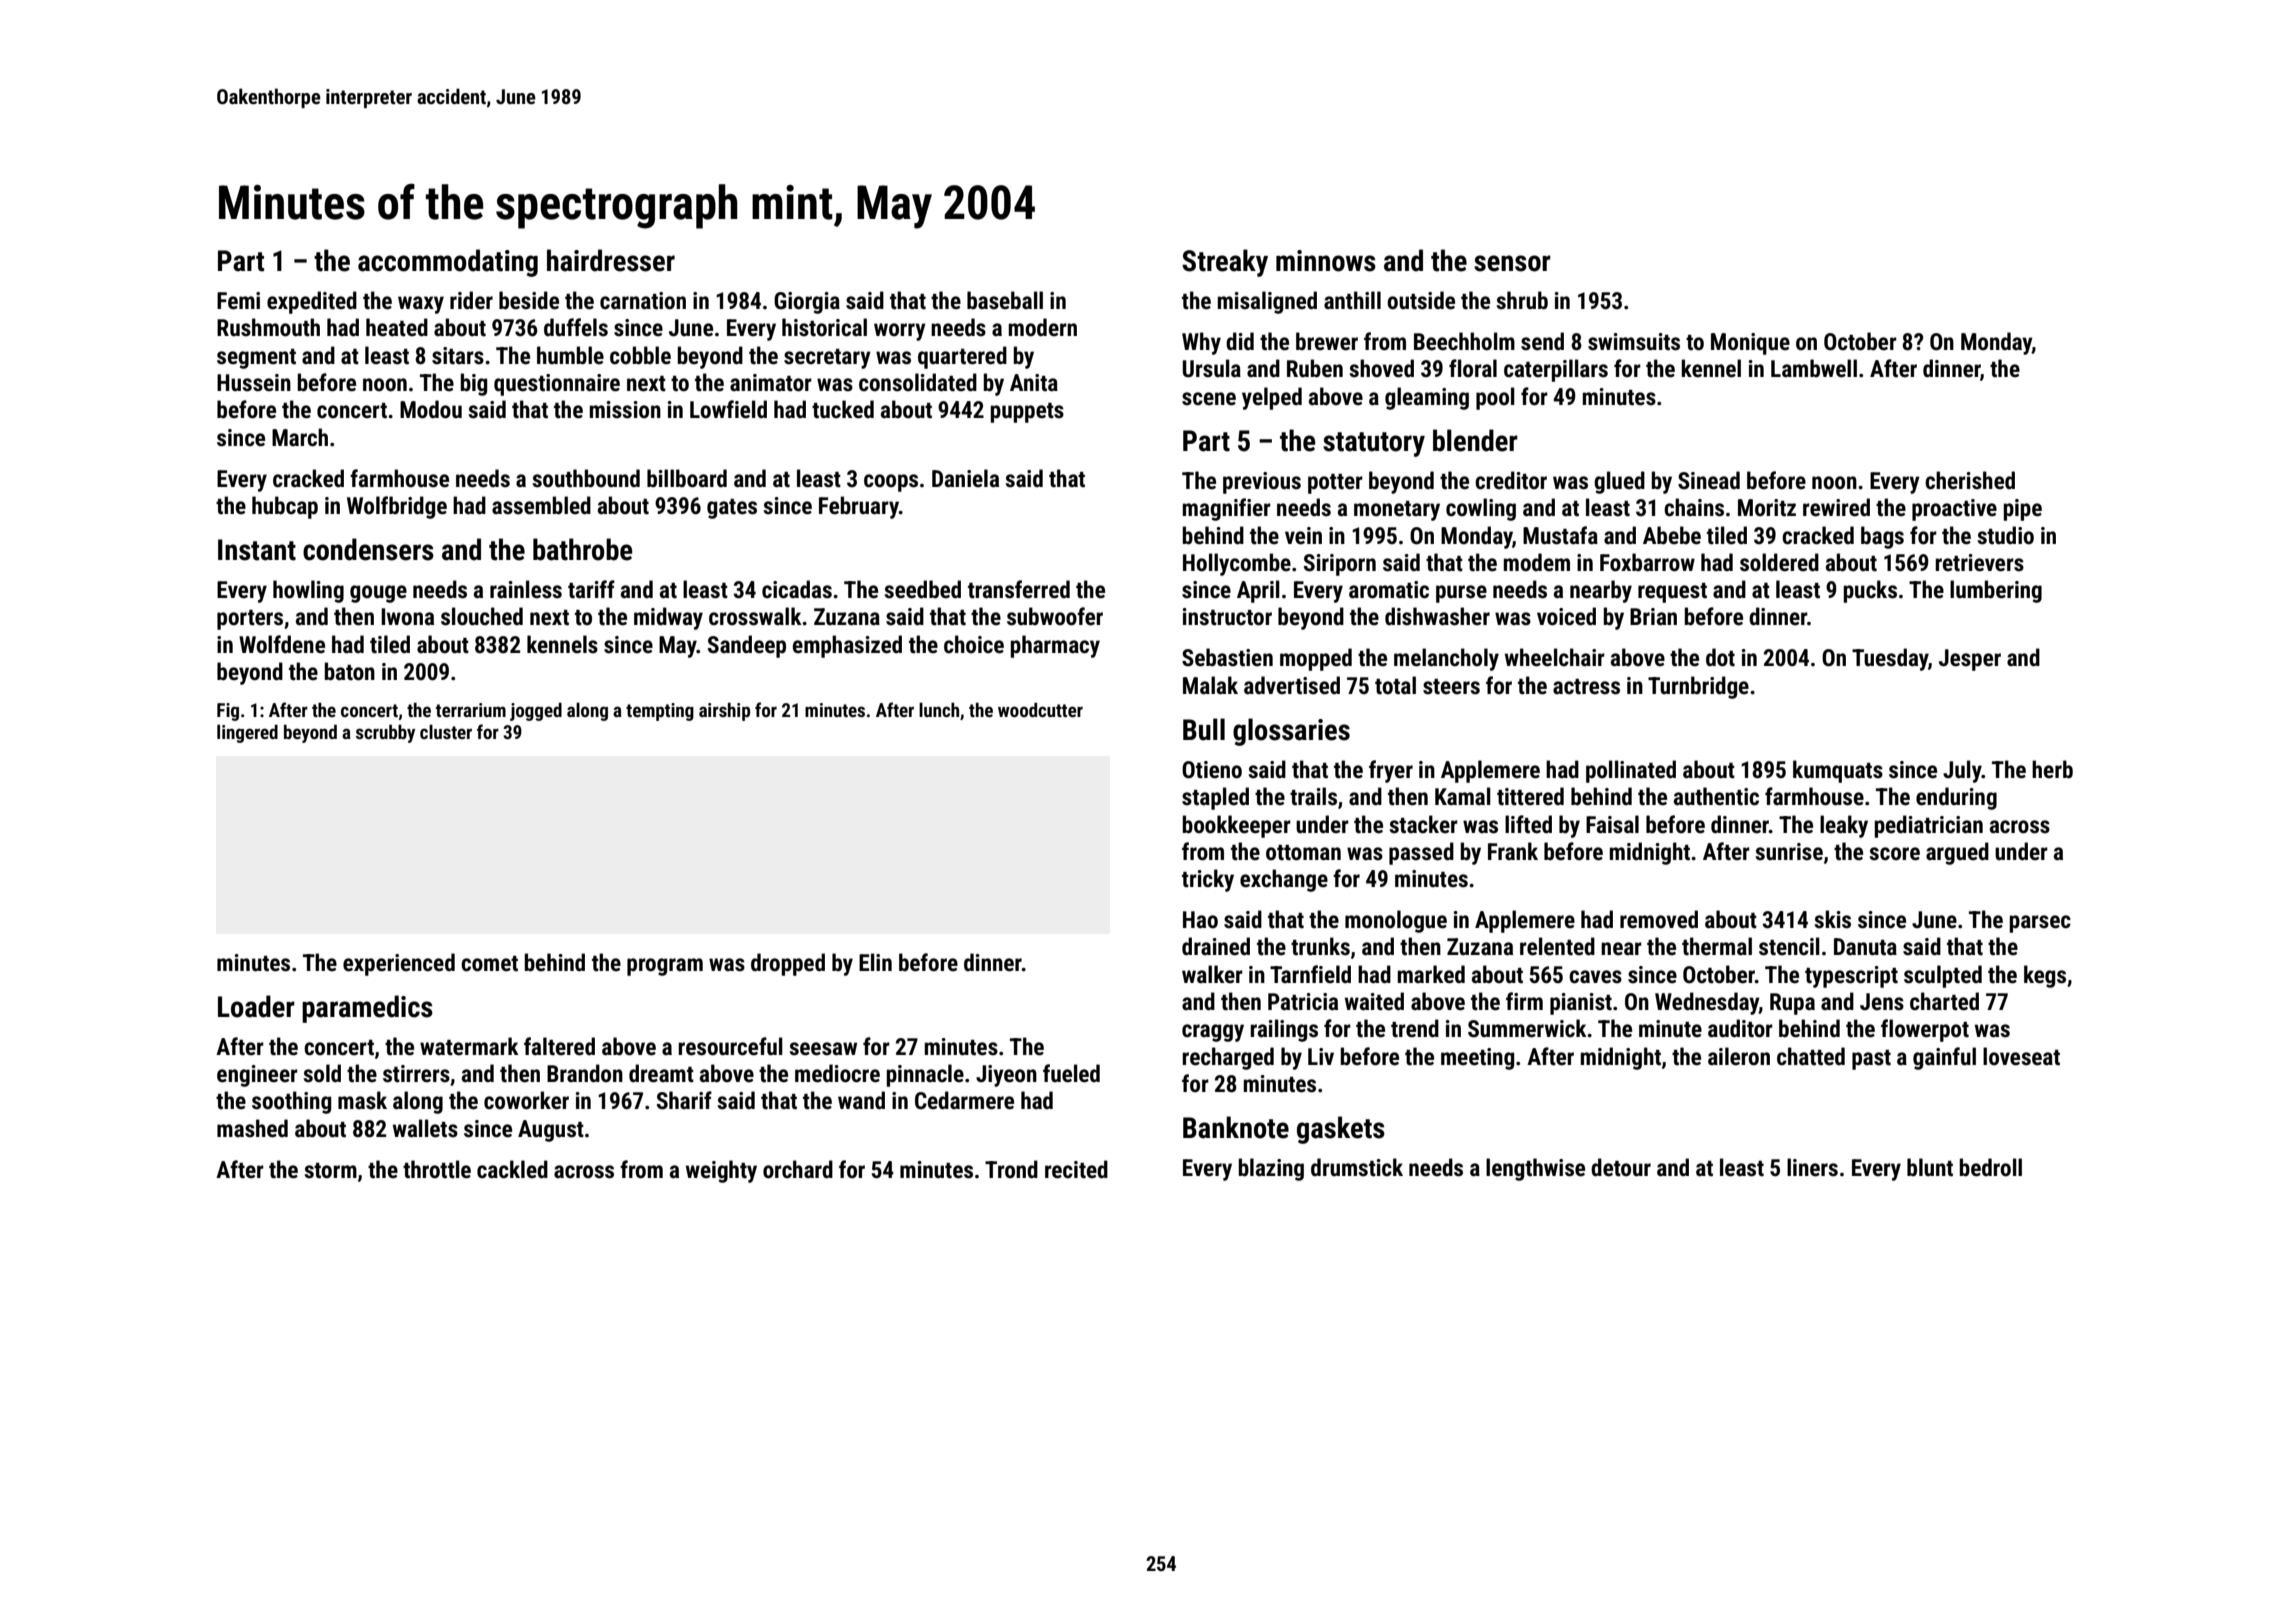  Describe the element at coordinates (536, 712) in the page. I see `jogged` at that location.
